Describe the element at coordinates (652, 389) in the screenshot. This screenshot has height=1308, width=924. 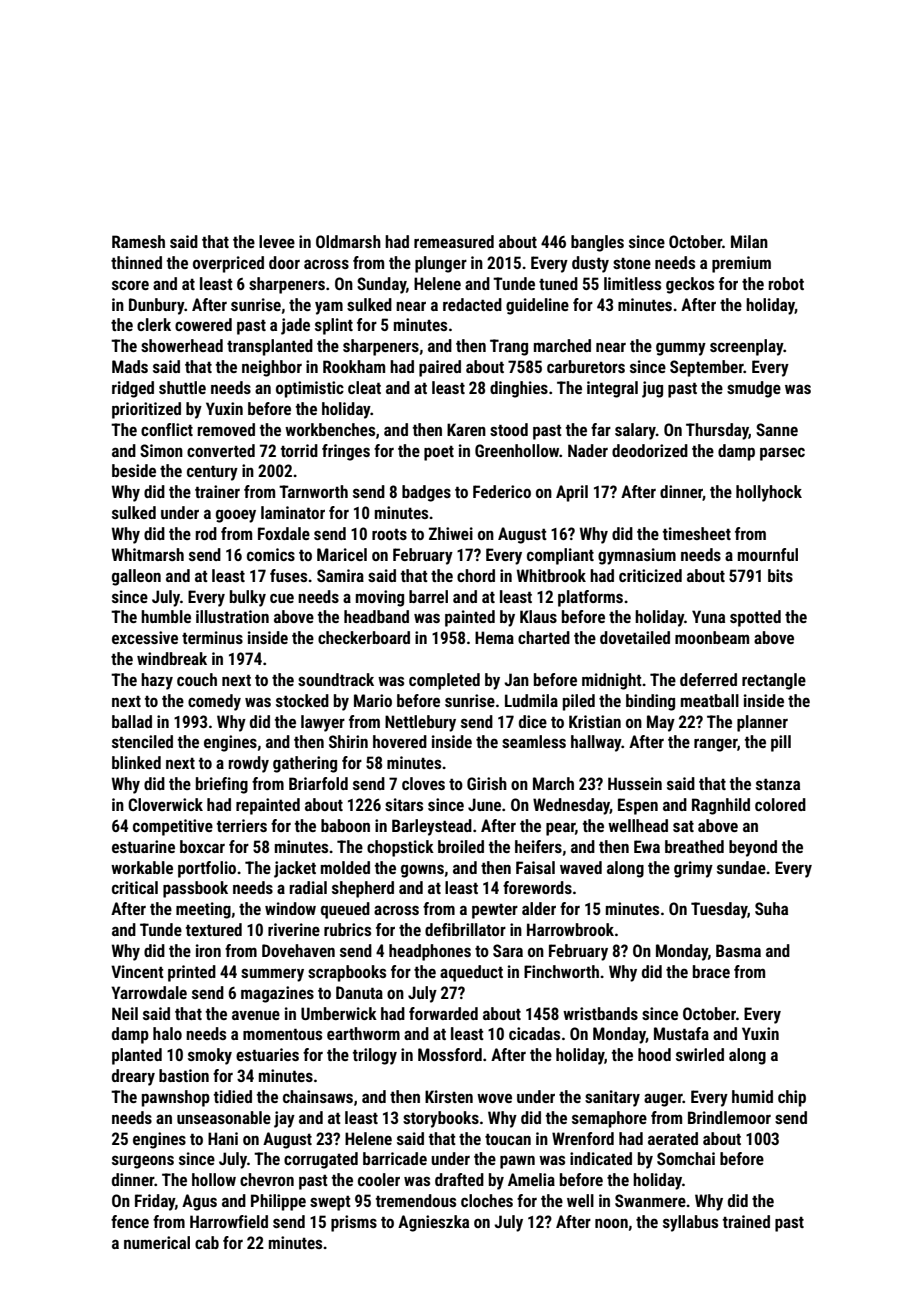
I see `jug` at that location.
